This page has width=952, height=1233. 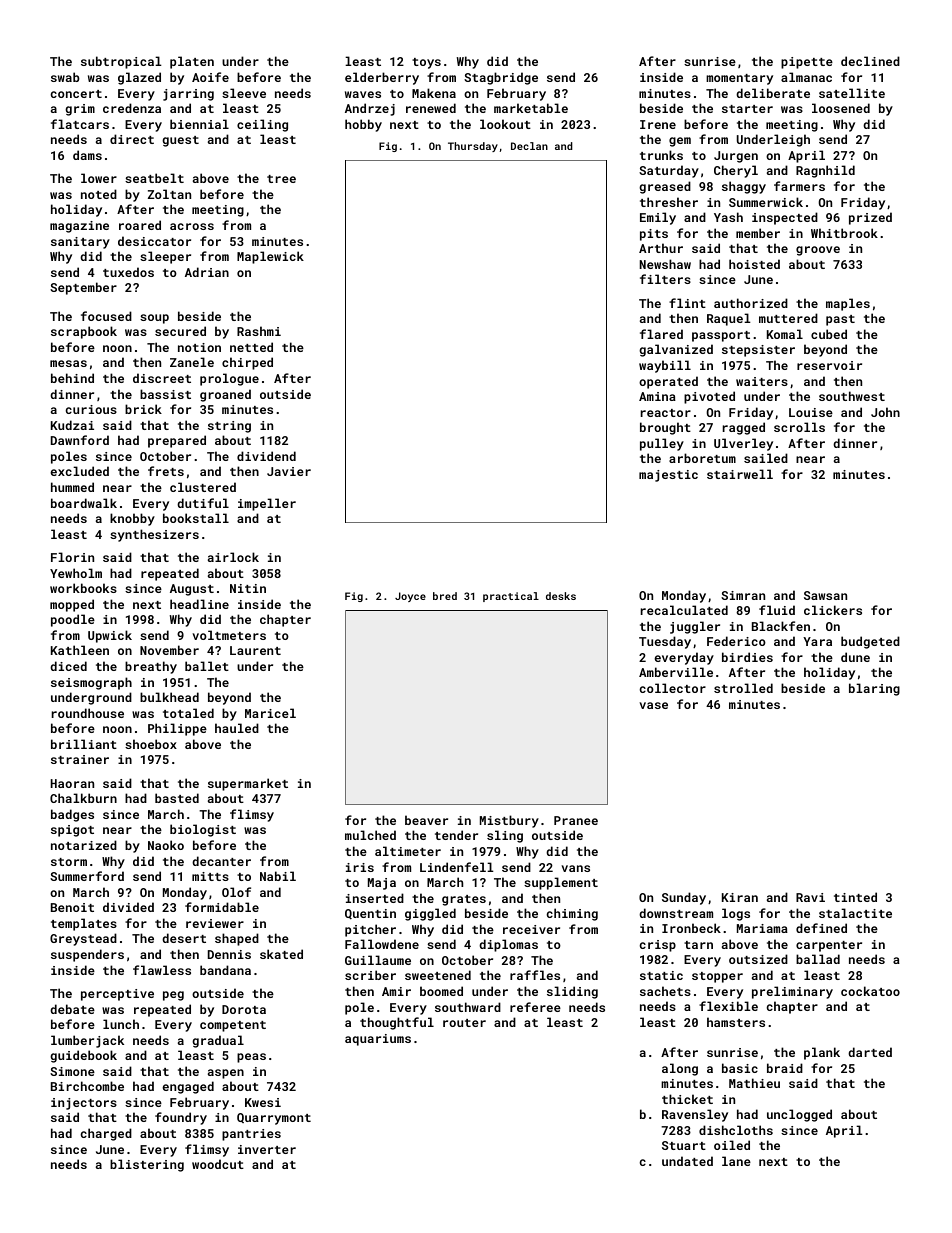 What do you see at coordinates (147, 1165) in the page?
I see `blistering` at bounding box center [147, 1165].
